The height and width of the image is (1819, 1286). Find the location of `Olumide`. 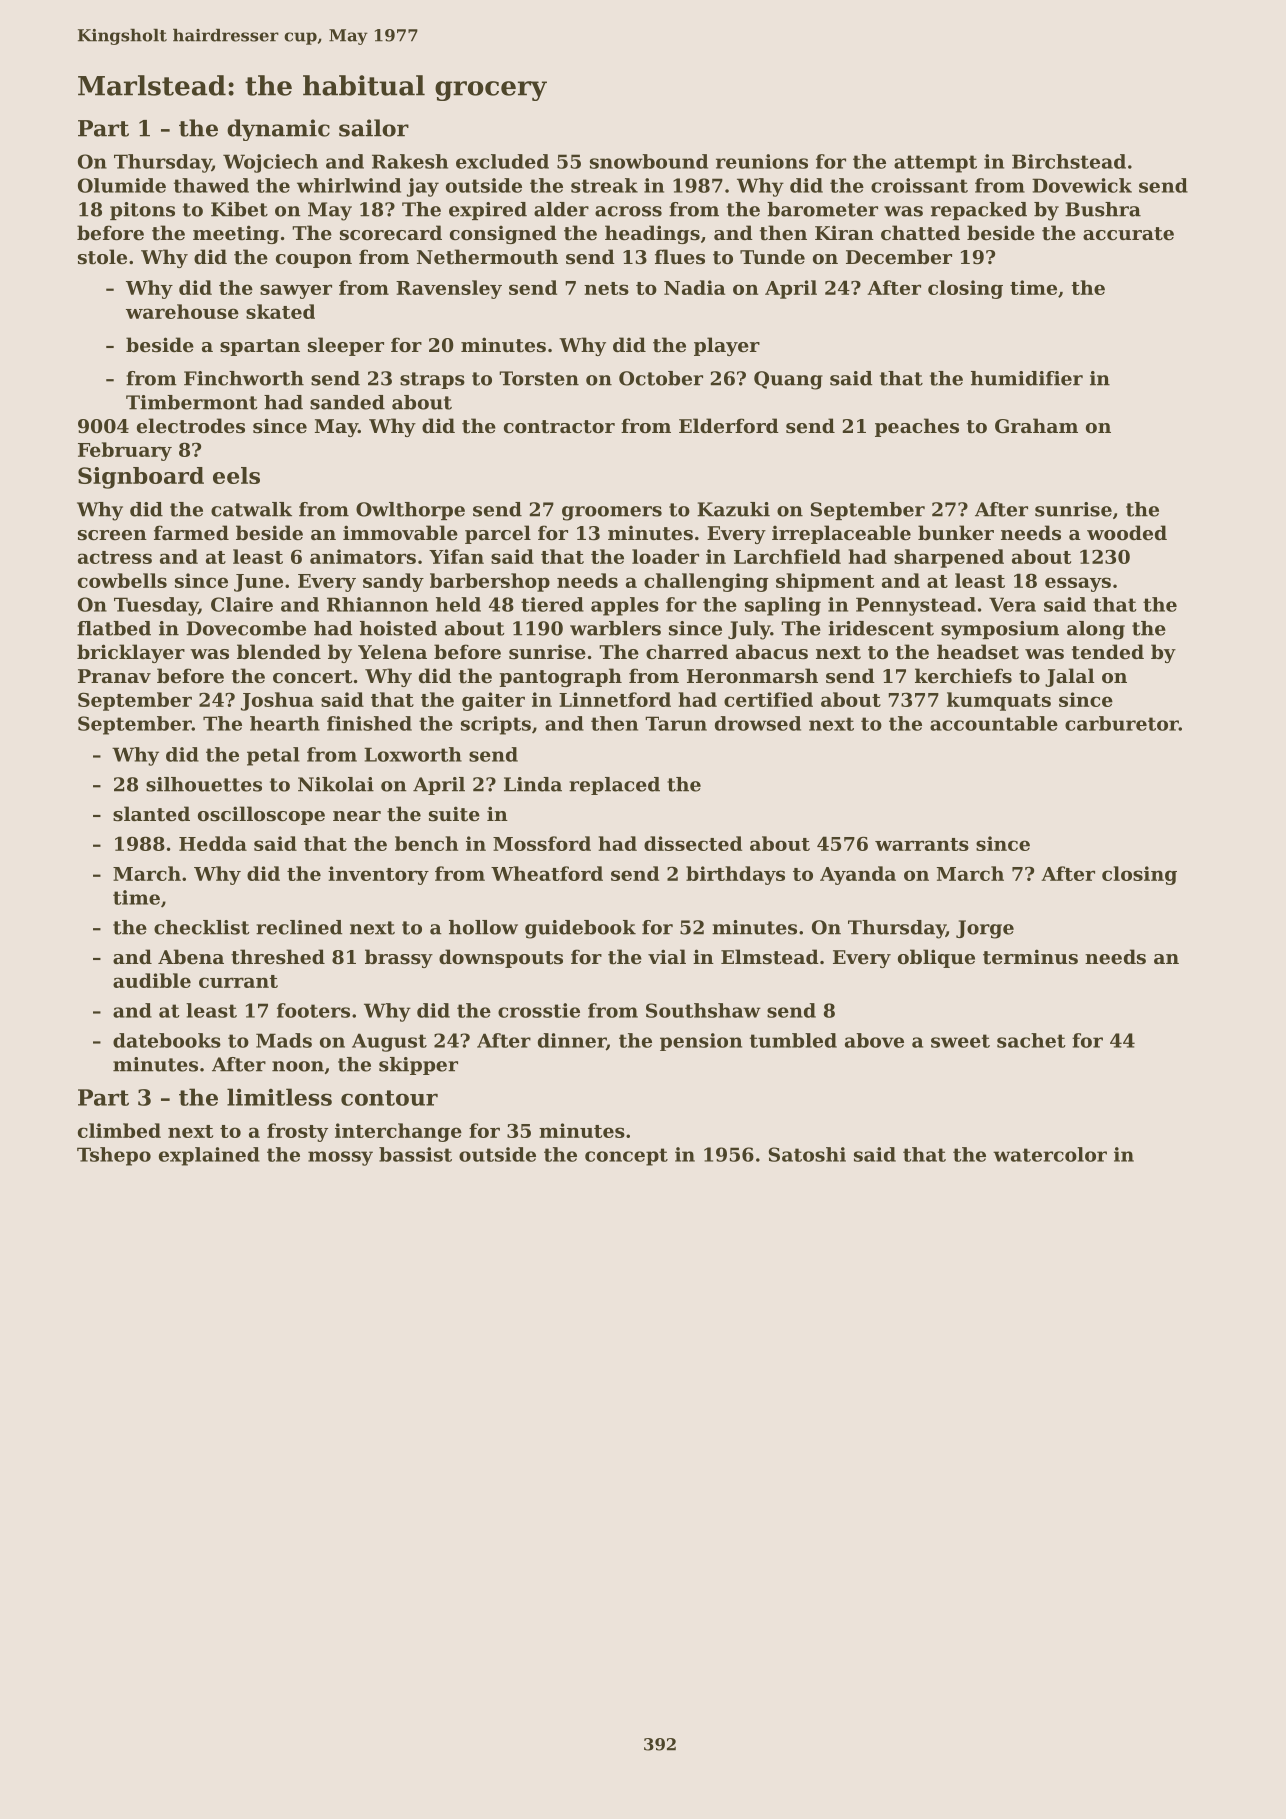

Olumide is located at coordinates (122, 185).
